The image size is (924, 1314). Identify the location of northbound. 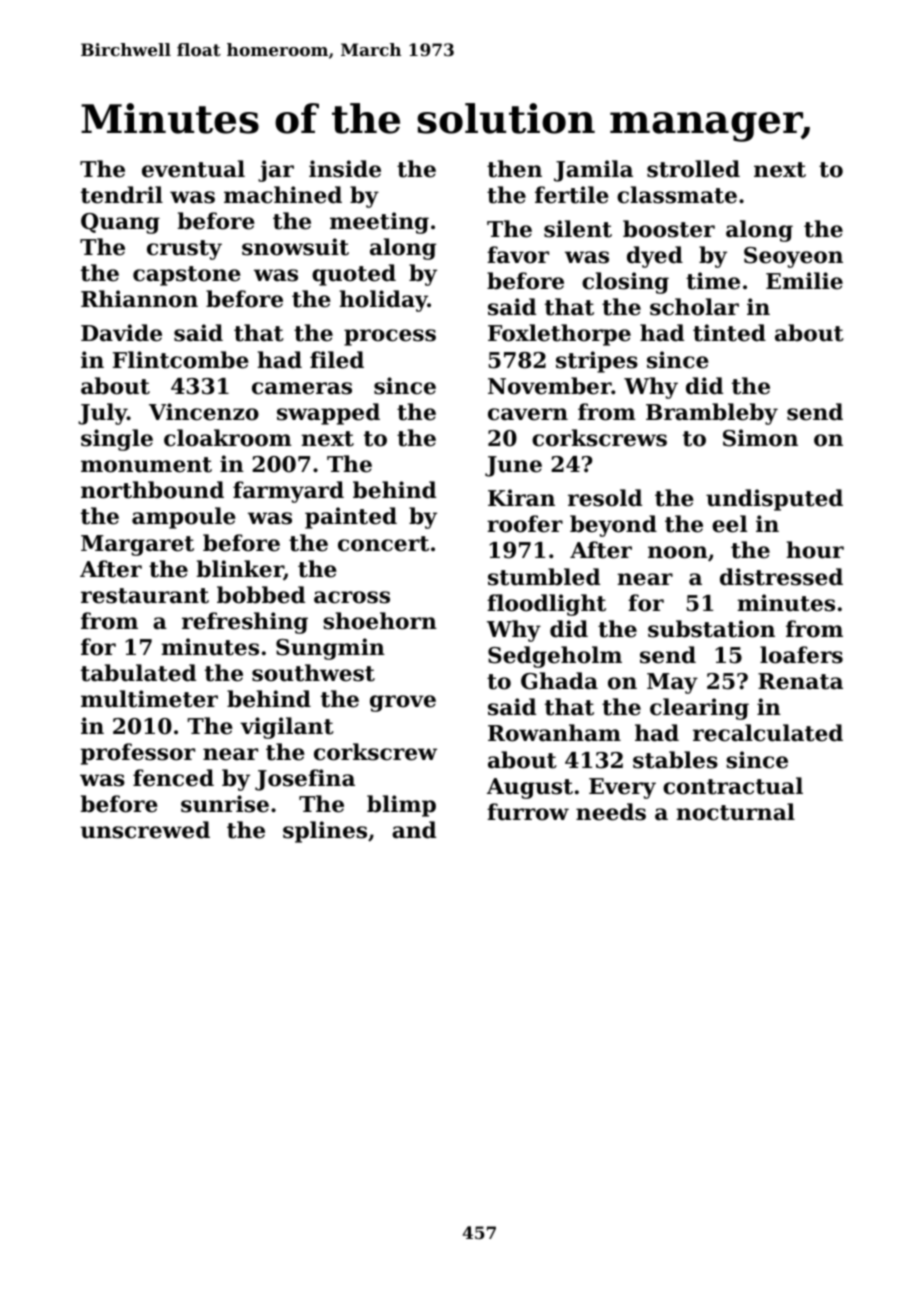
(152, 490).
